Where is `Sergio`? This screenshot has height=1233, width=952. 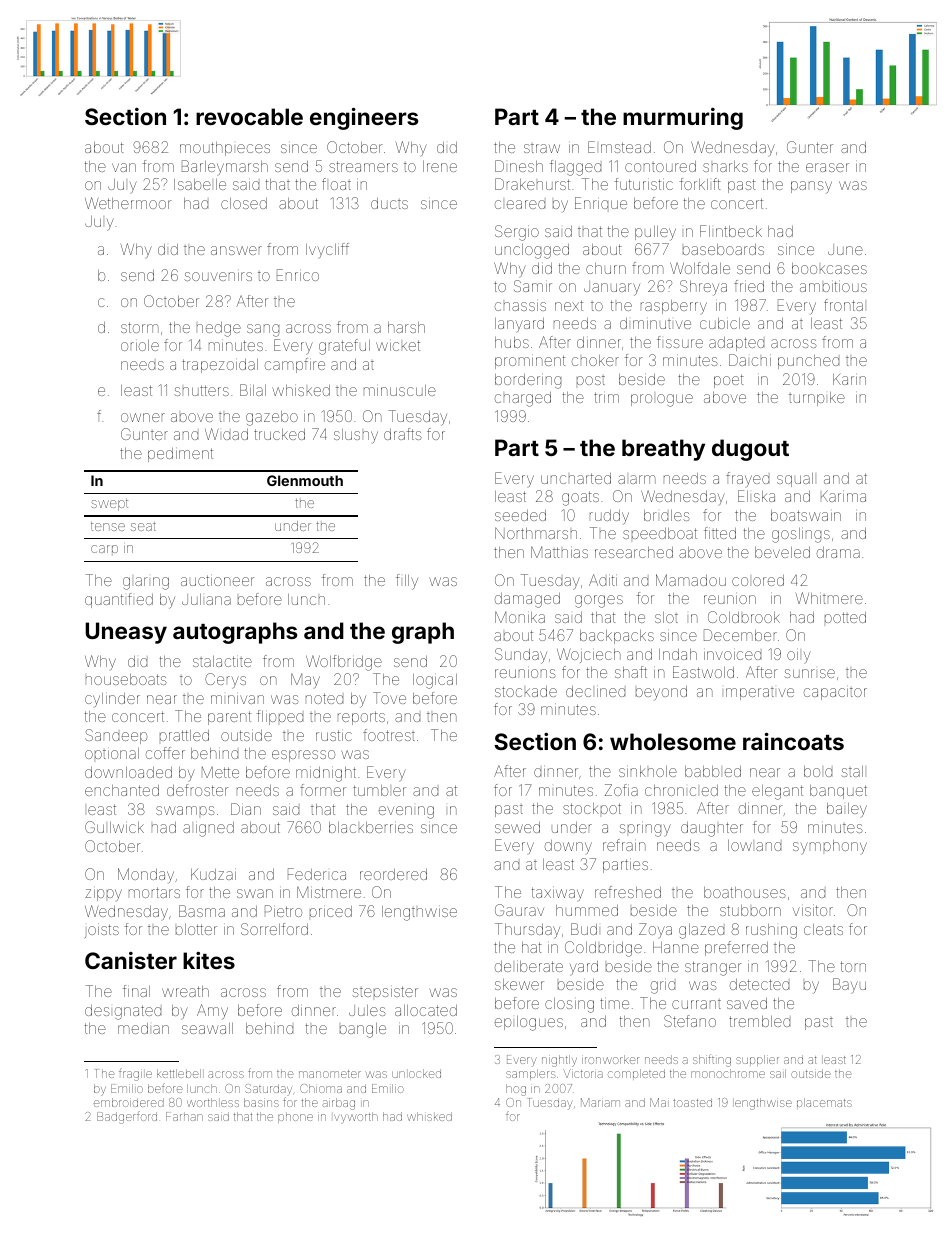
Sergio is located at coordinates (517, 233).
